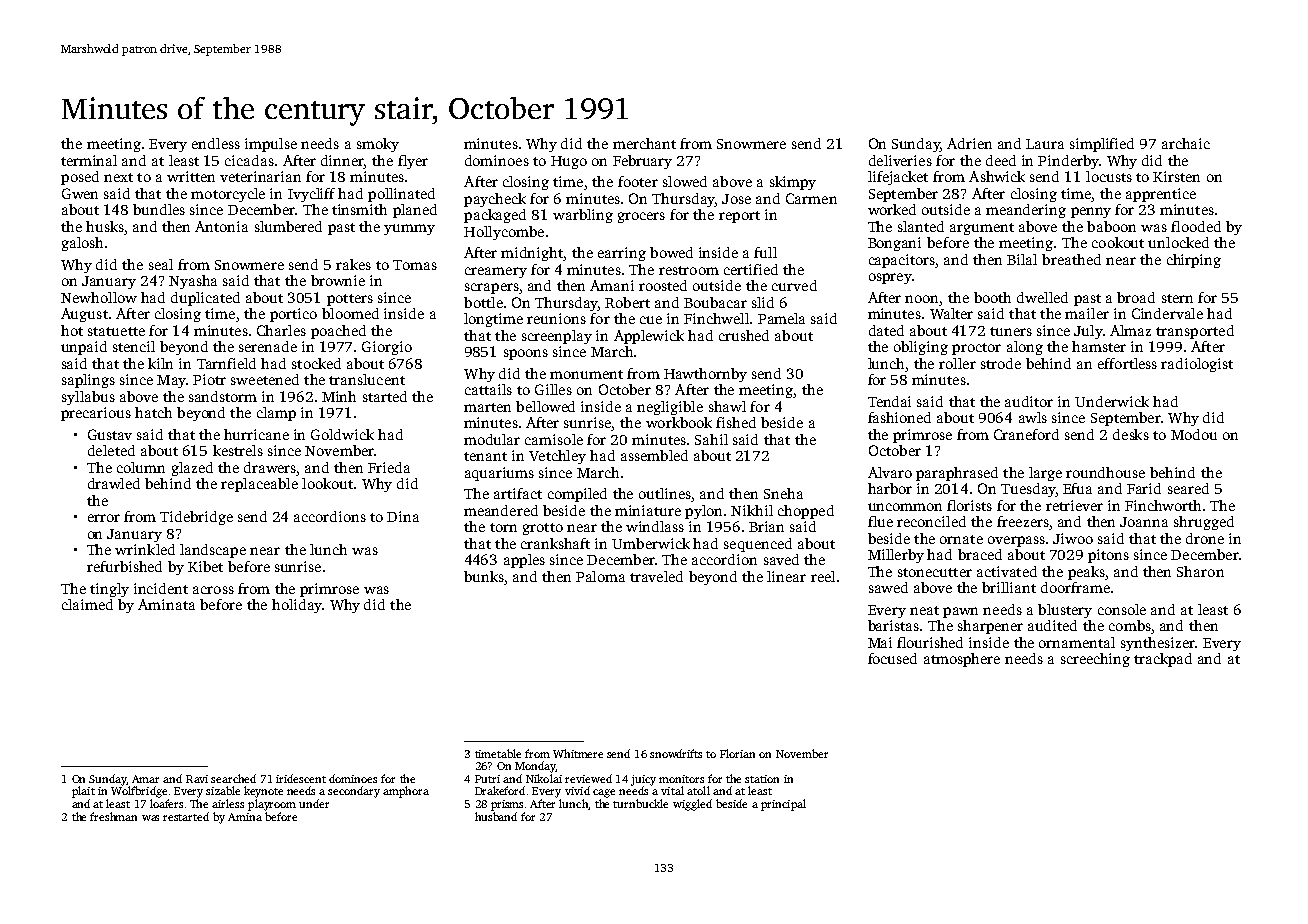 The image size is (1308, 924). I want to click on Laura, so click(1045, 144).
